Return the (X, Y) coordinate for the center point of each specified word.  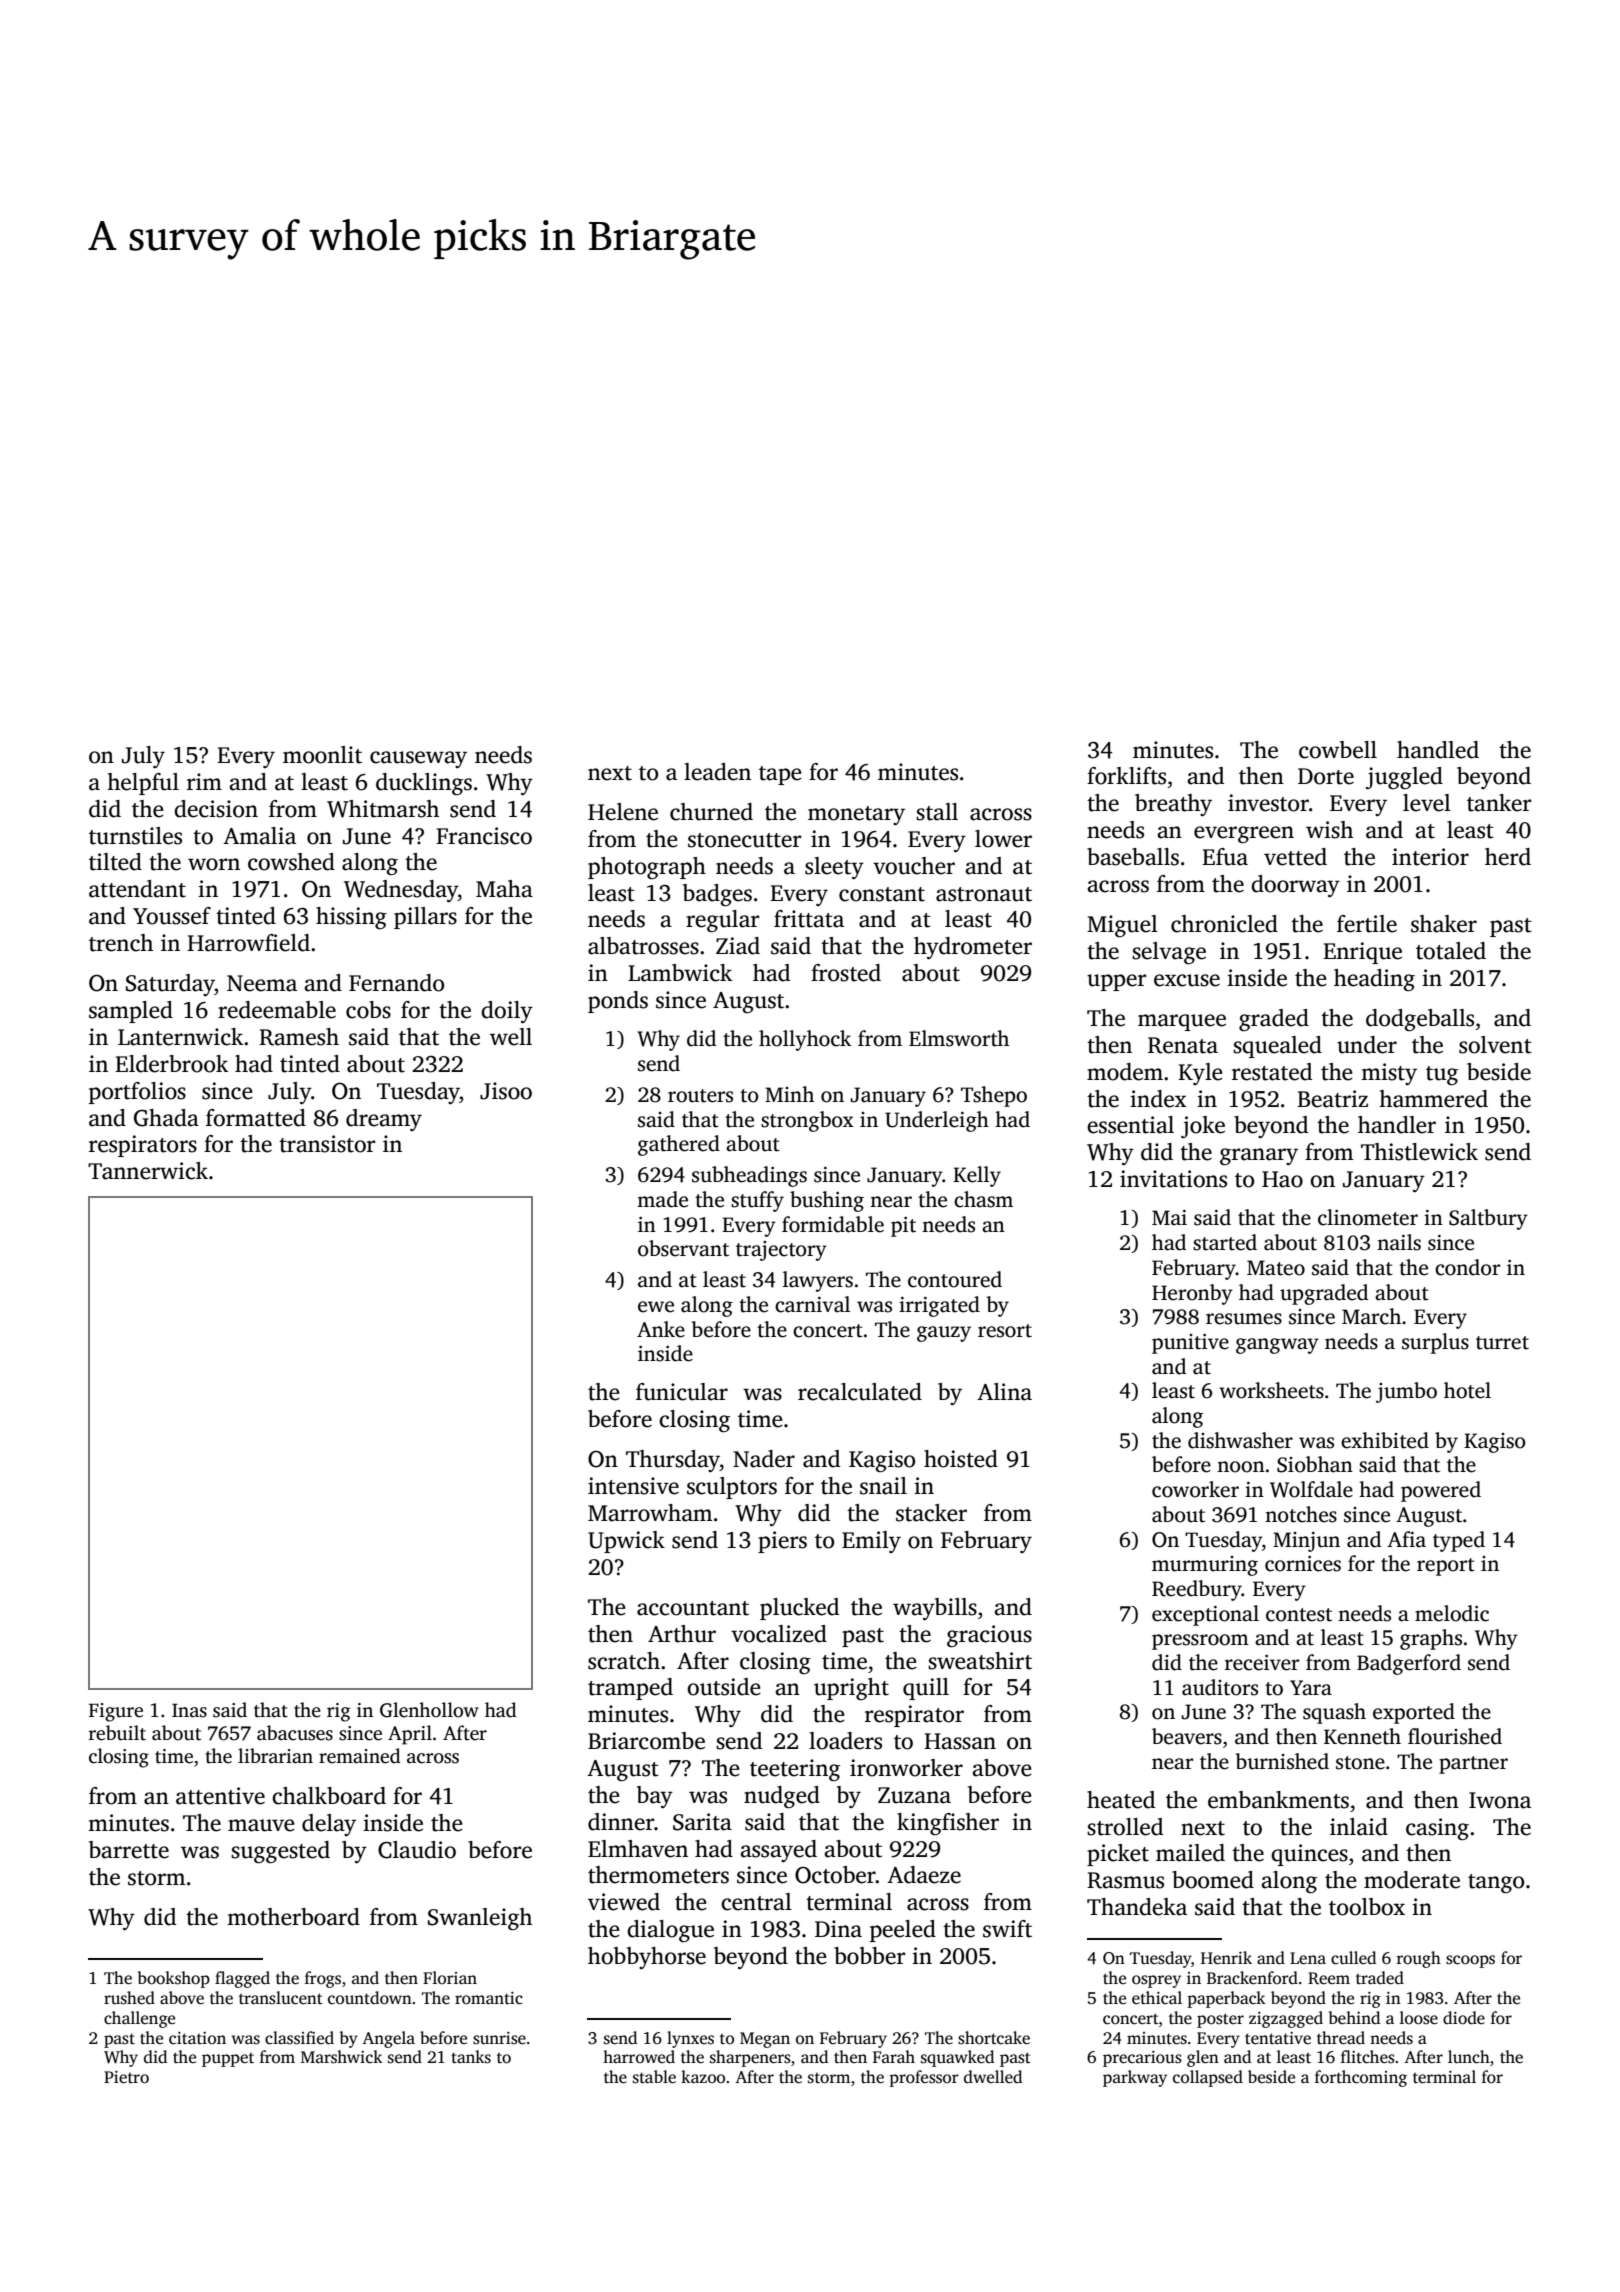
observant (683, 1248)
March (1371, 1316)
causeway (418, 759)
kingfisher (948, 1824)
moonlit (322, 755)
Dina (838, 1929)
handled (1438, 750)
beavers (1187, 1736)
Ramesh (299, 1037)
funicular (682, 1392)
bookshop (174, 1979)
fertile (1367, 924)
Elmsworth (959, 1038)
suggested (280, 1852)
